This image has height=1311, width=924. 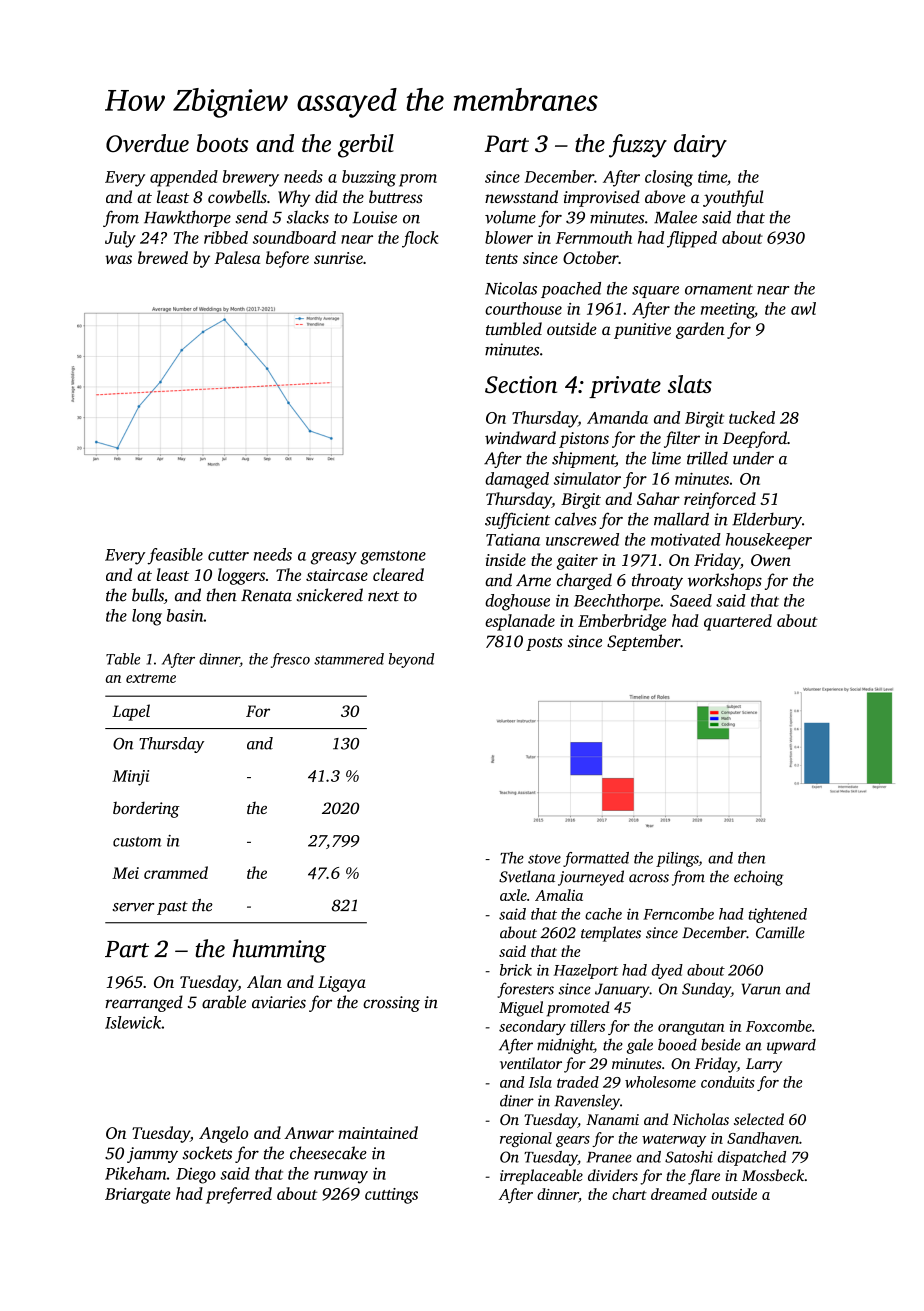 I want to click on quartered, so click(x=738, y=622).
